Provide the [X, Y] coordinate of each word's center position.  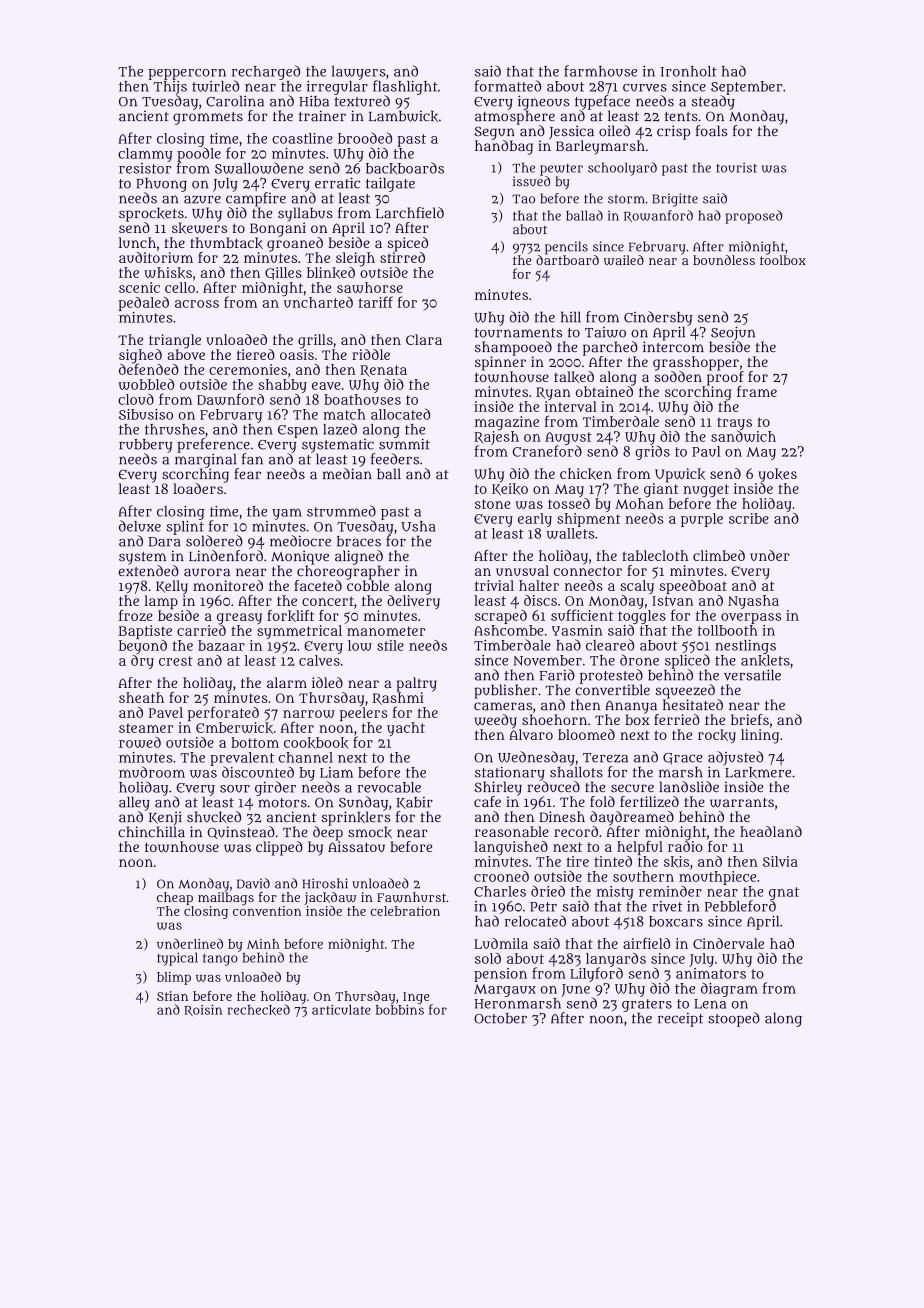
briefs [750, 719]
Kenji [165, 818]
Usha [418, 526]
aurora [207, 572]
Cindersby [658, 318]
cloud [136, 399]
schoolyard [622, 169]
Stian [172, 996]
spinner [500, 363]
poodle [199, 154]
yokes [777, 475]
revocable [389, 787]
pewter [561, 170]
